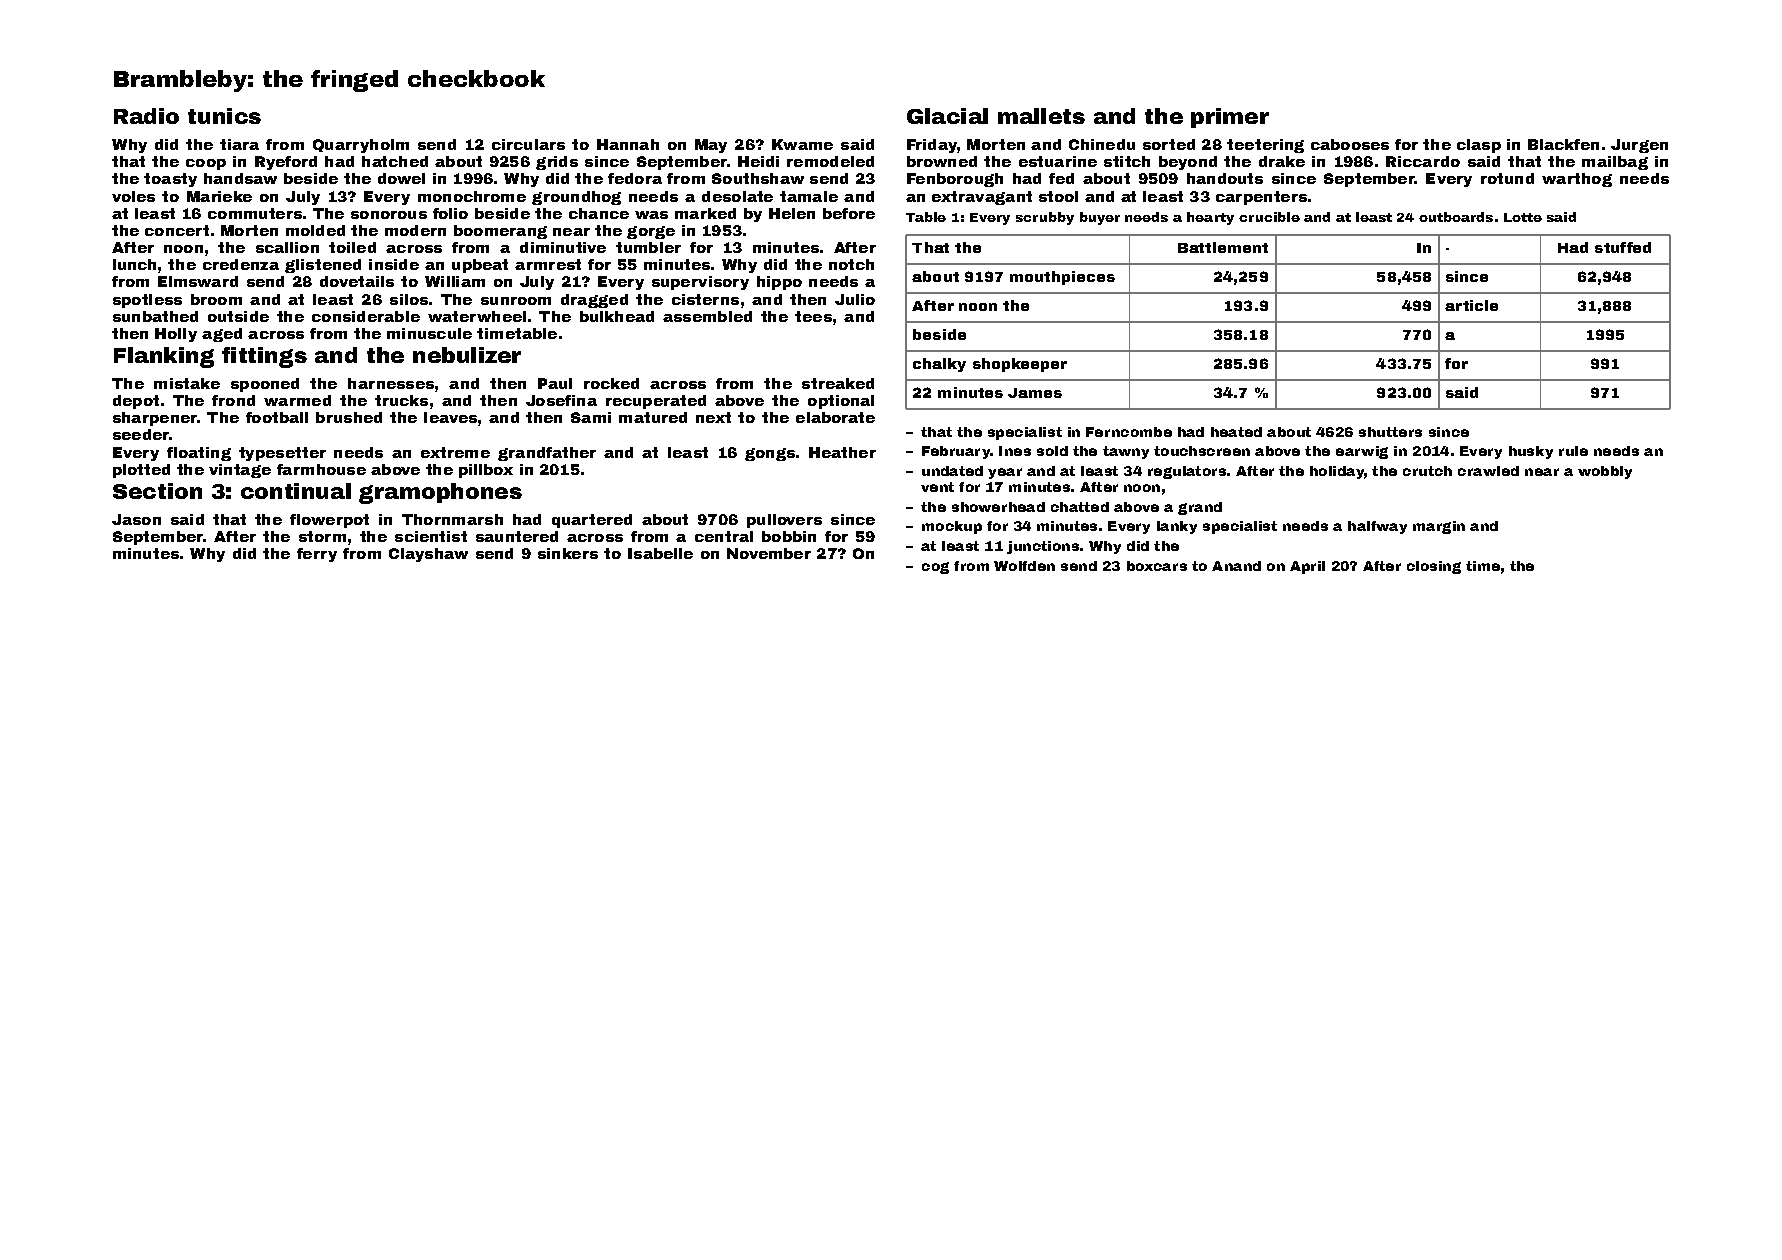  What do you see at coordinates (784, 521) in the screenshot?
I see `pullovers` at bounding box center [784, 521].
